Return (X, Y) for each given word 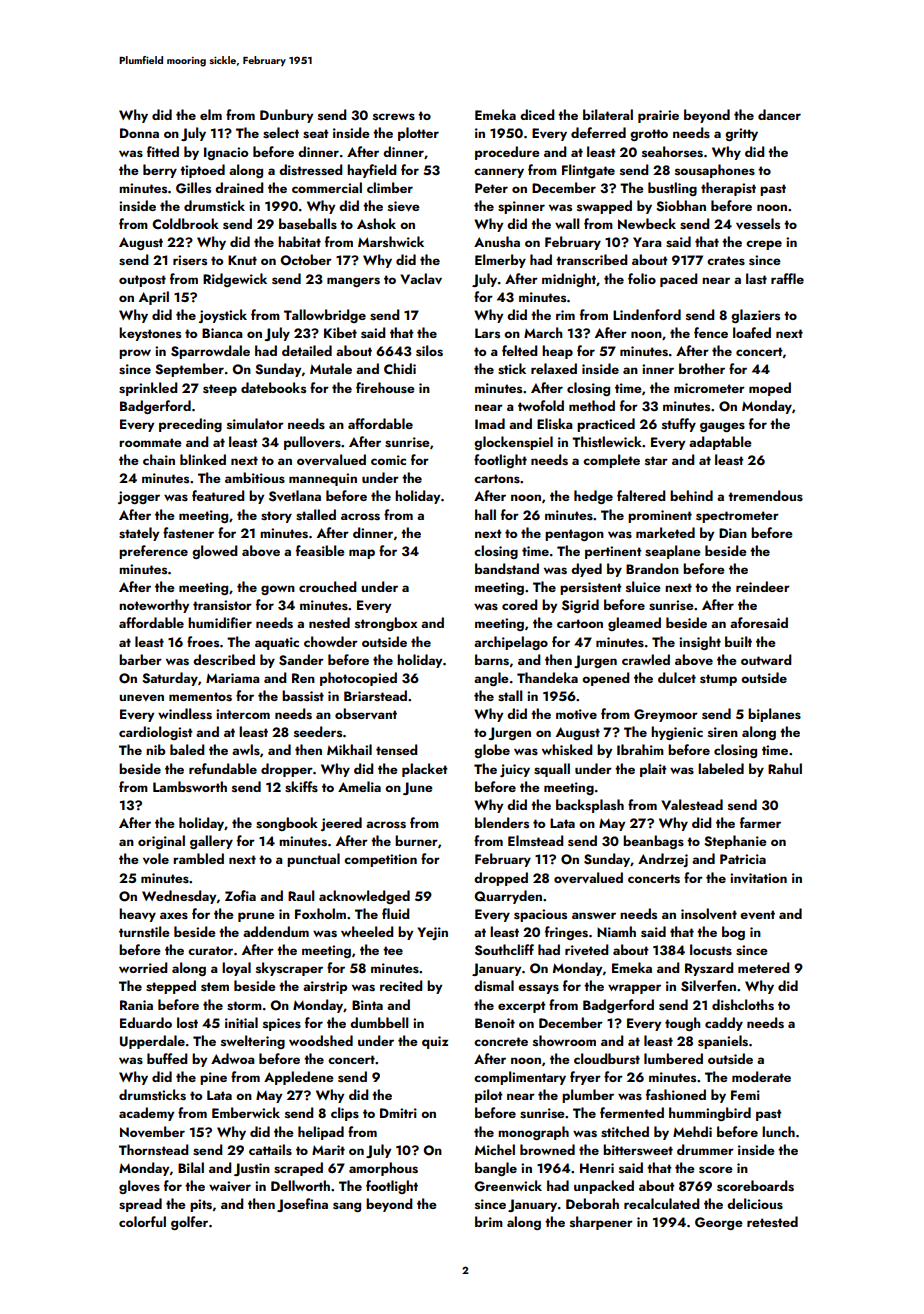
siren (723, 732)
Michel (495, 1149)
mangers (353, 282)
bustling (672, 189)
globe (492, 751)
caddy (724, 1024)
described (224, 659)
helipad (321, 1133)
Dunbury (286, 116)
